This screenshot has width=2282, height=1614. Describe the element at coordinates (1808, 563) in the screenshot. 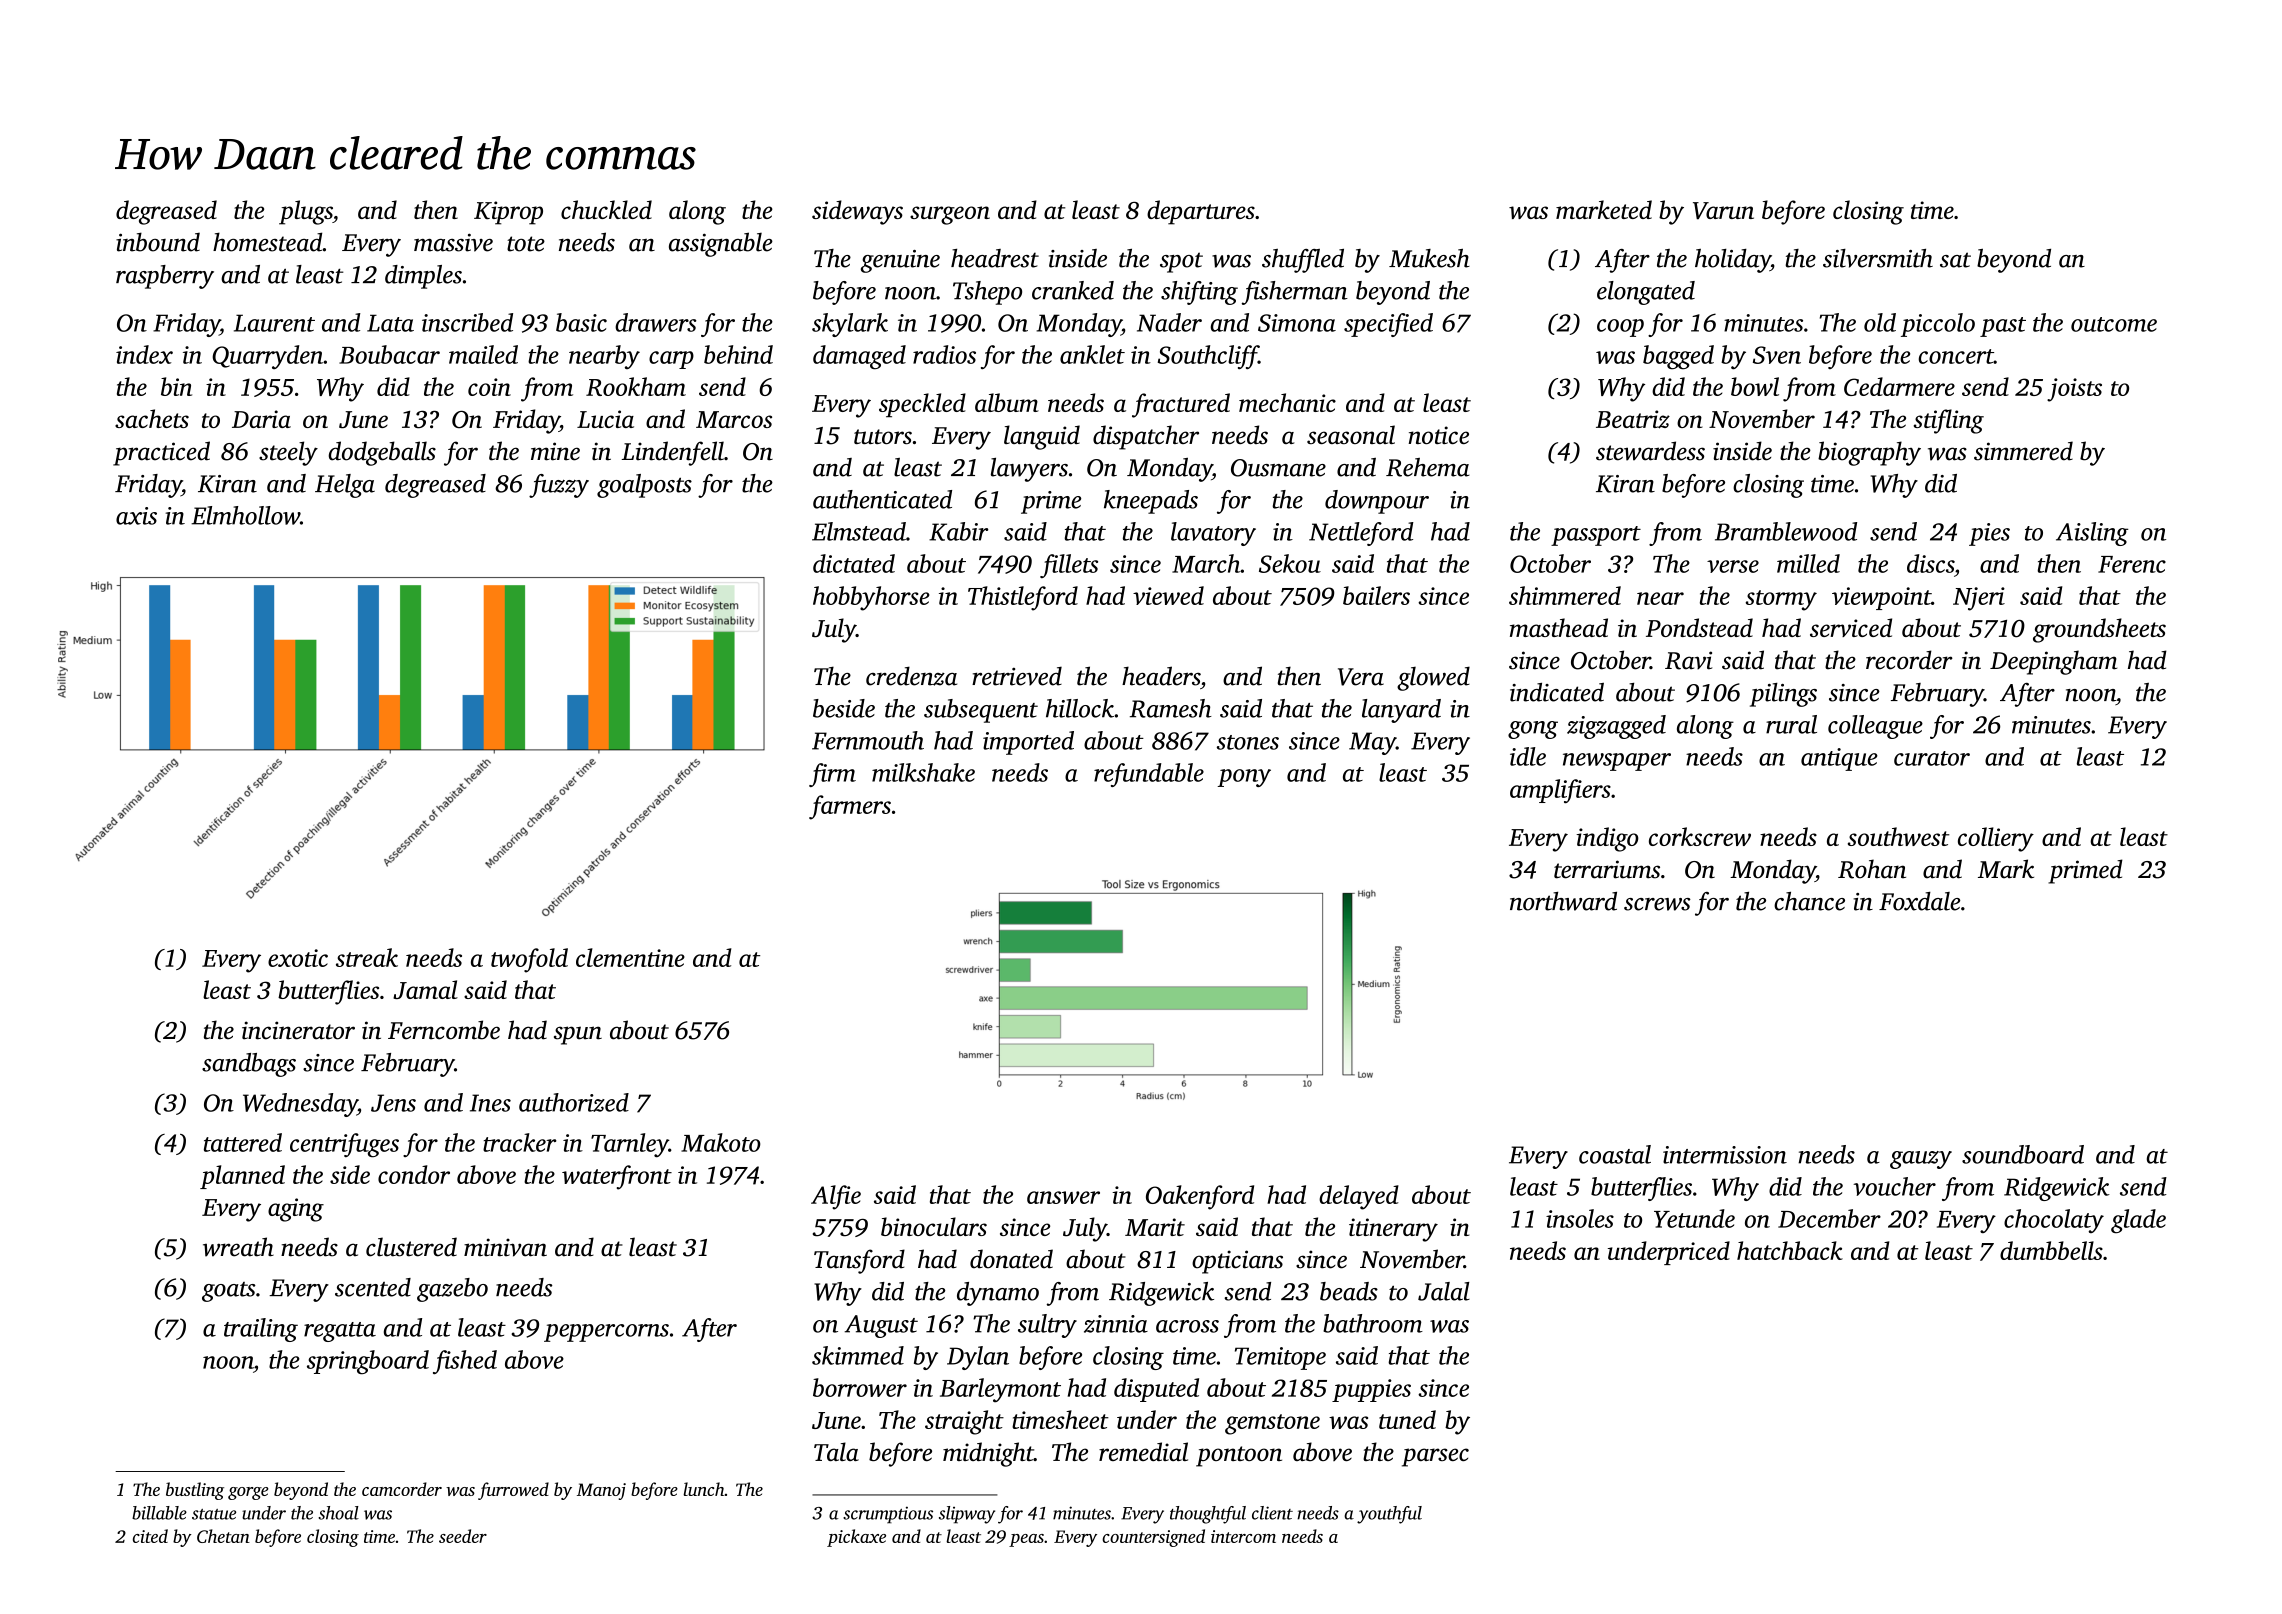

I see `milled` at that location.
